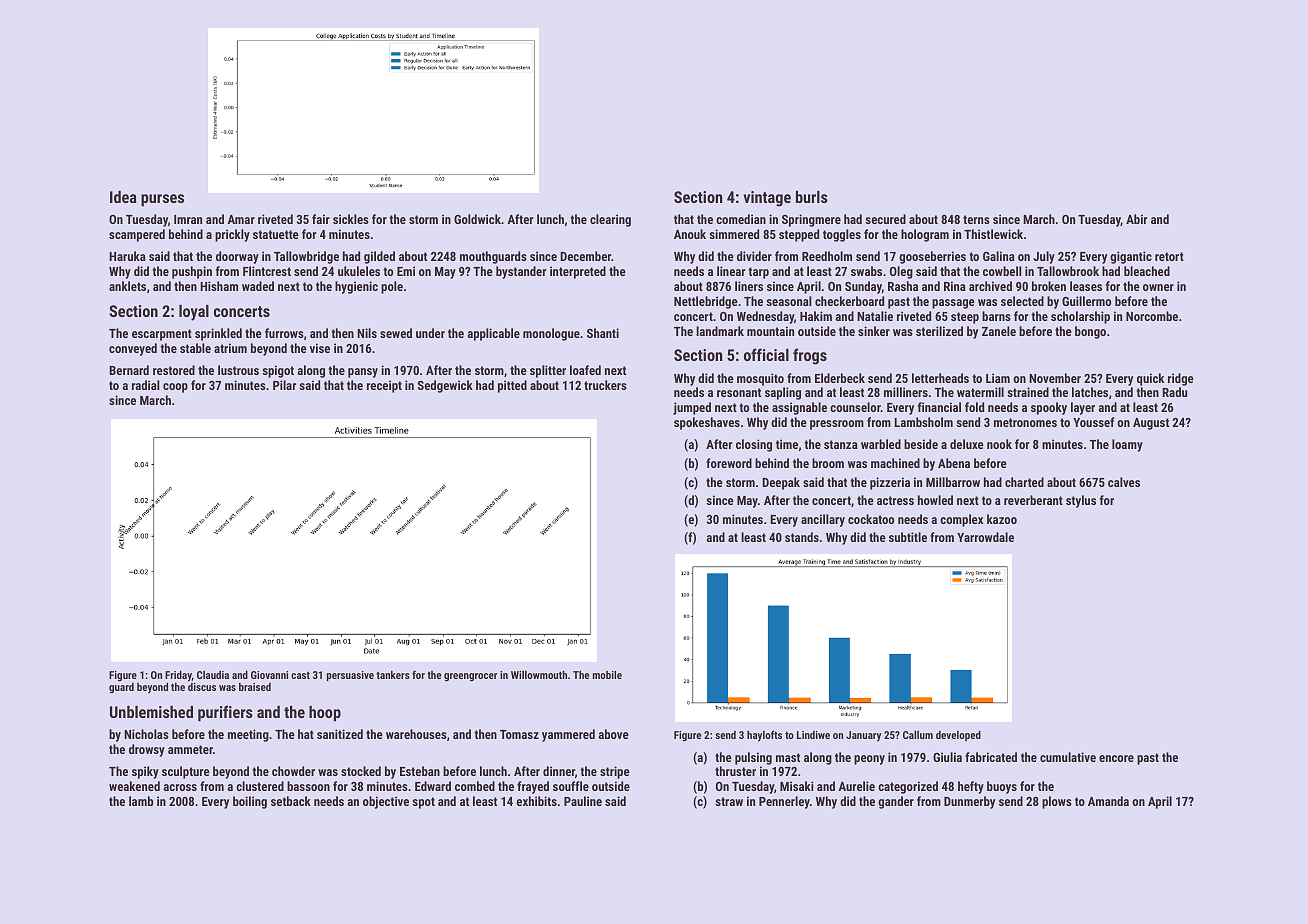 The width and height of the document is (1308, 924). Describe the element at coordinates (551, 334) in the document. I see `monologue` at that location.
